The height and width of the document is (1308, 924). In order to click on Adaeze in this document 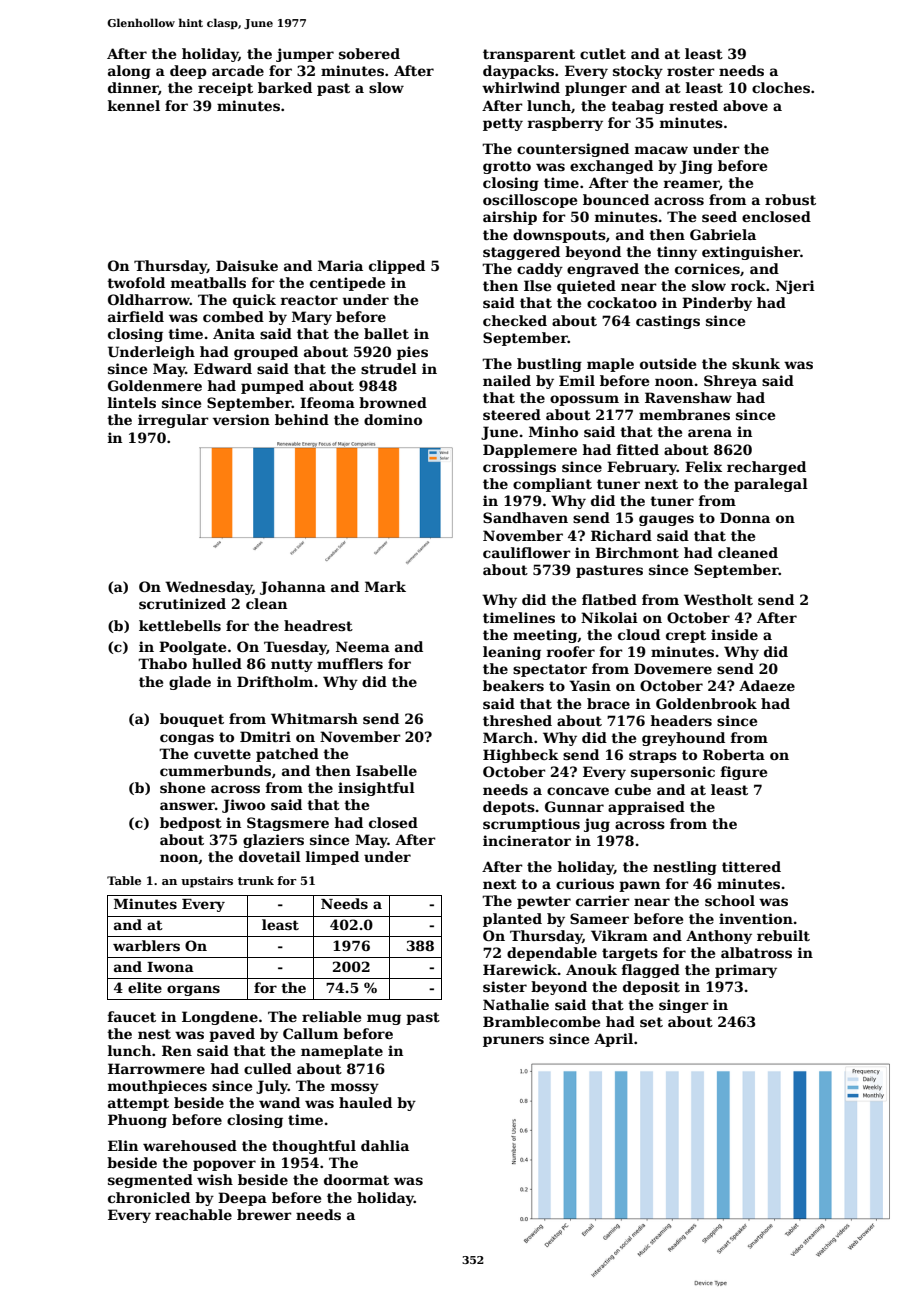, I will do `click(767, 685)`.
